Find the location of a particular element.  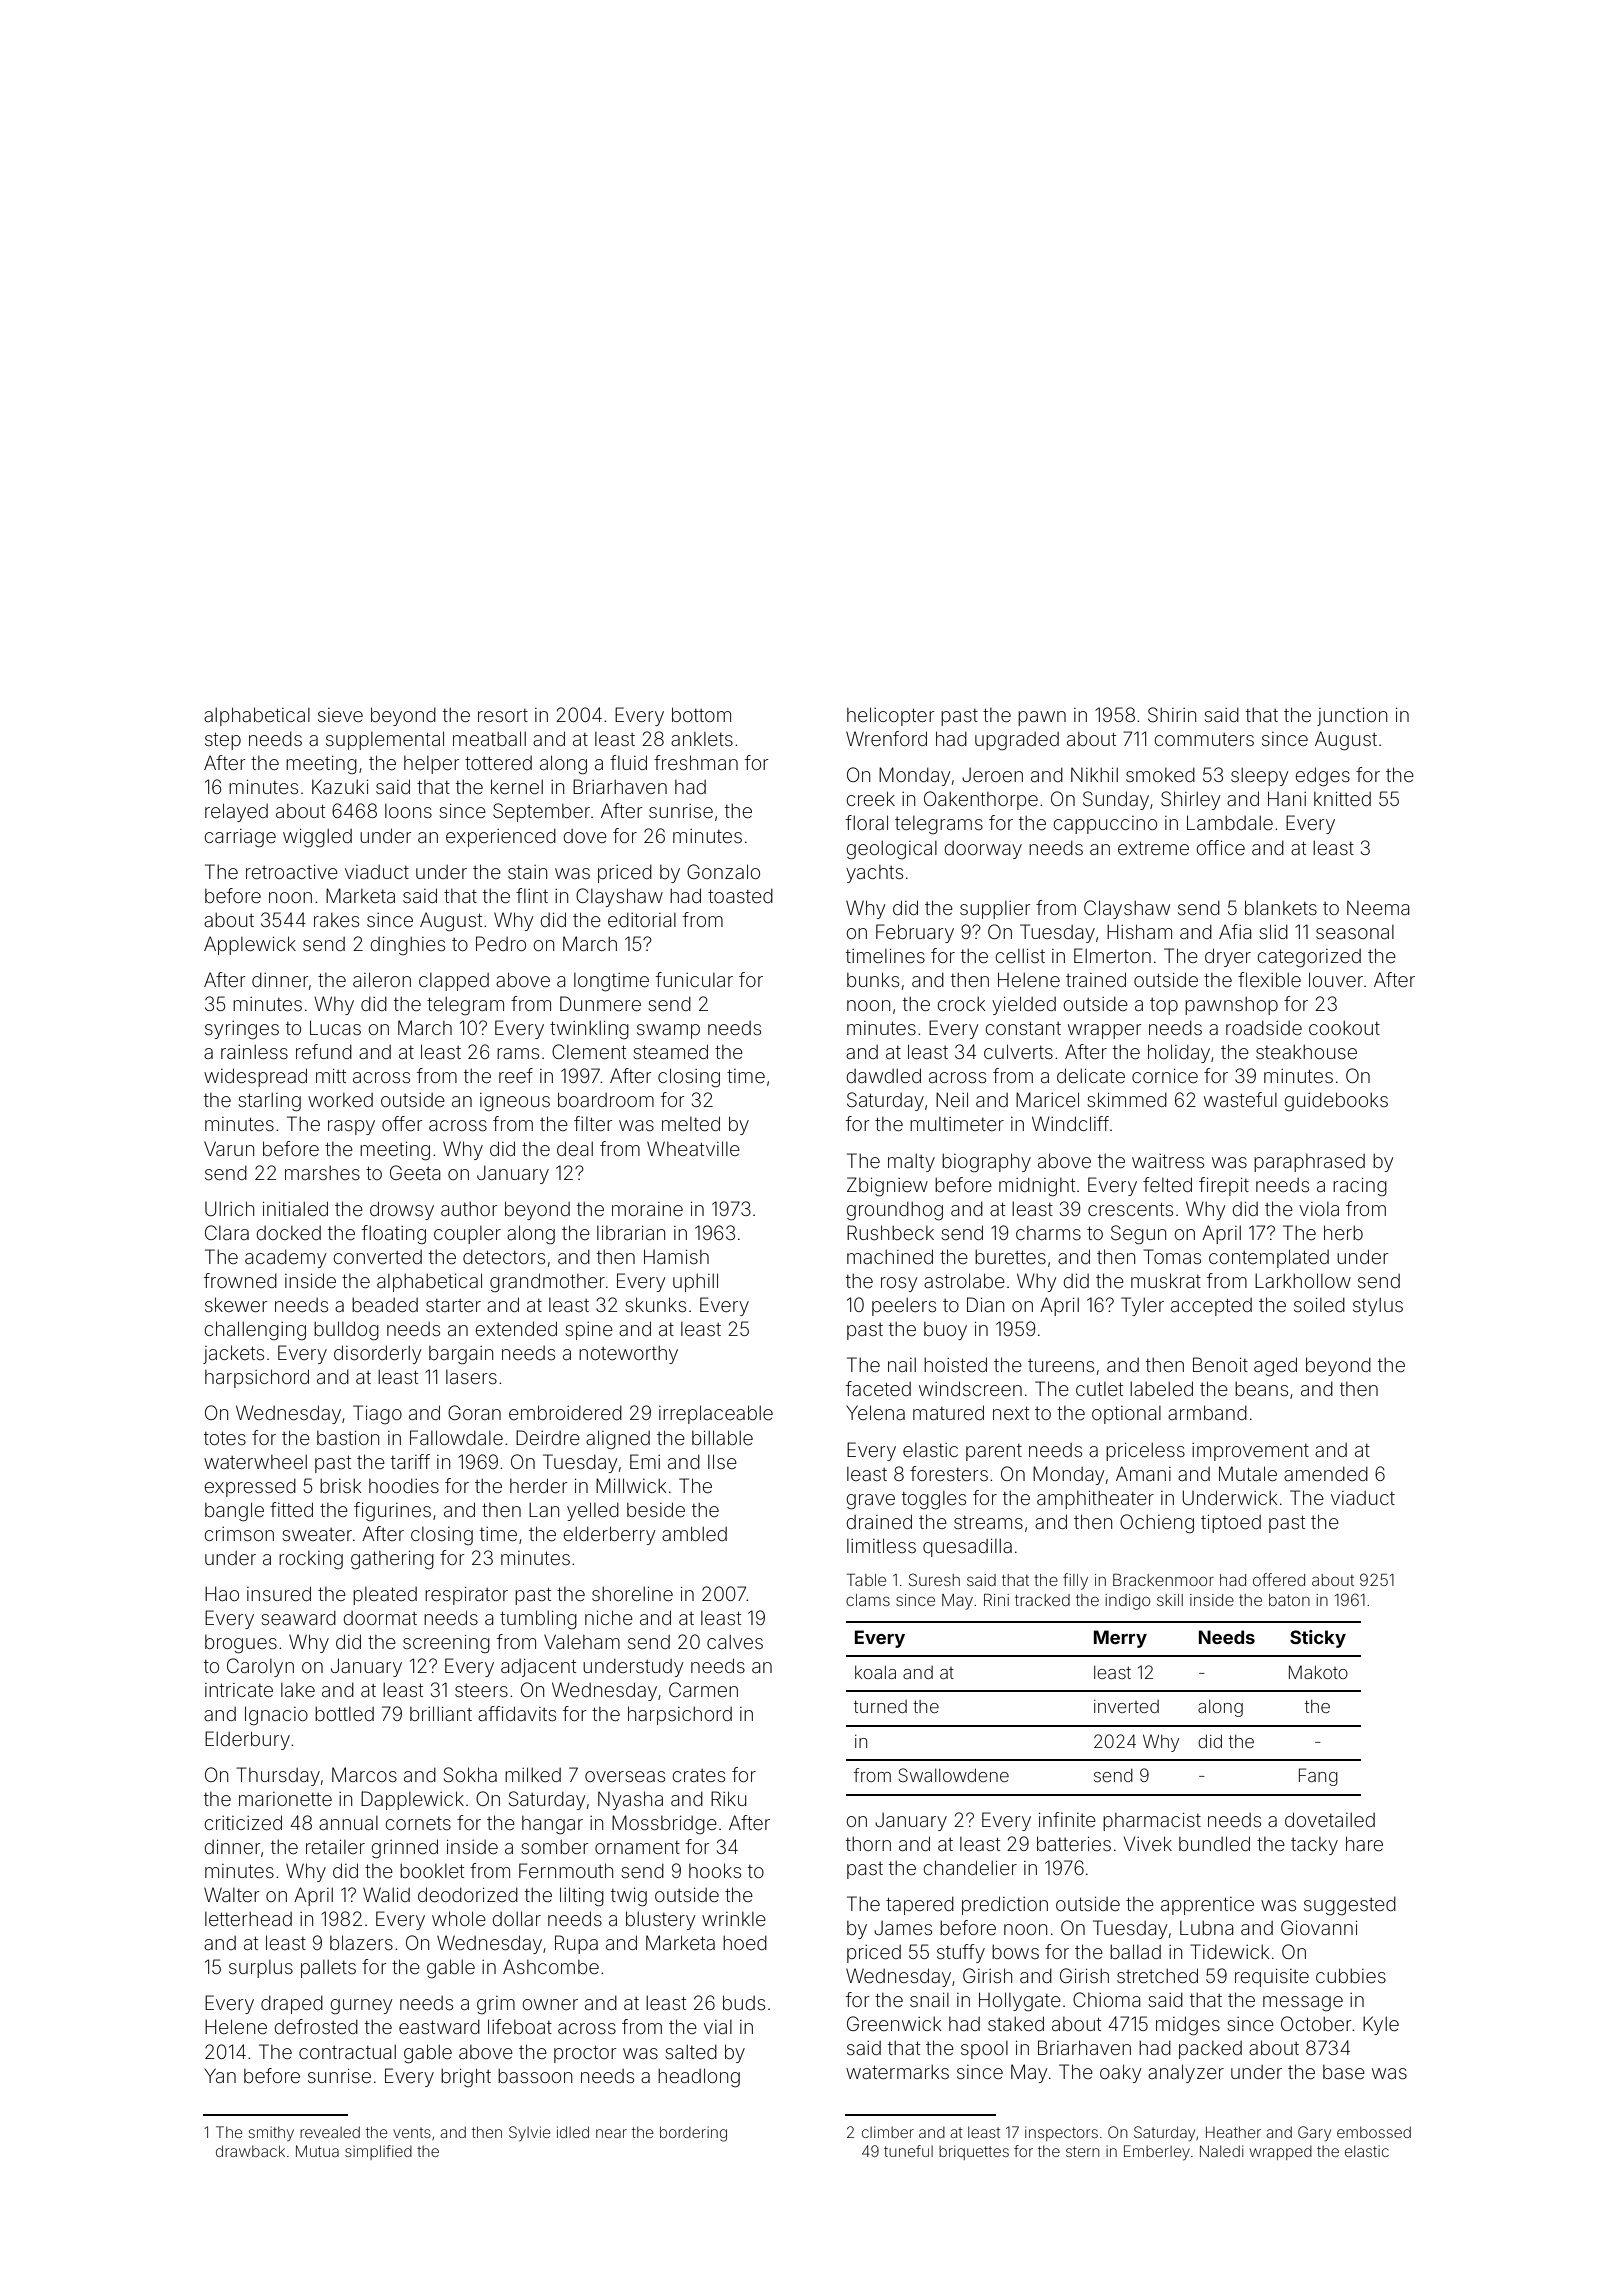

simplified is located at coordinates (378, 2152).
